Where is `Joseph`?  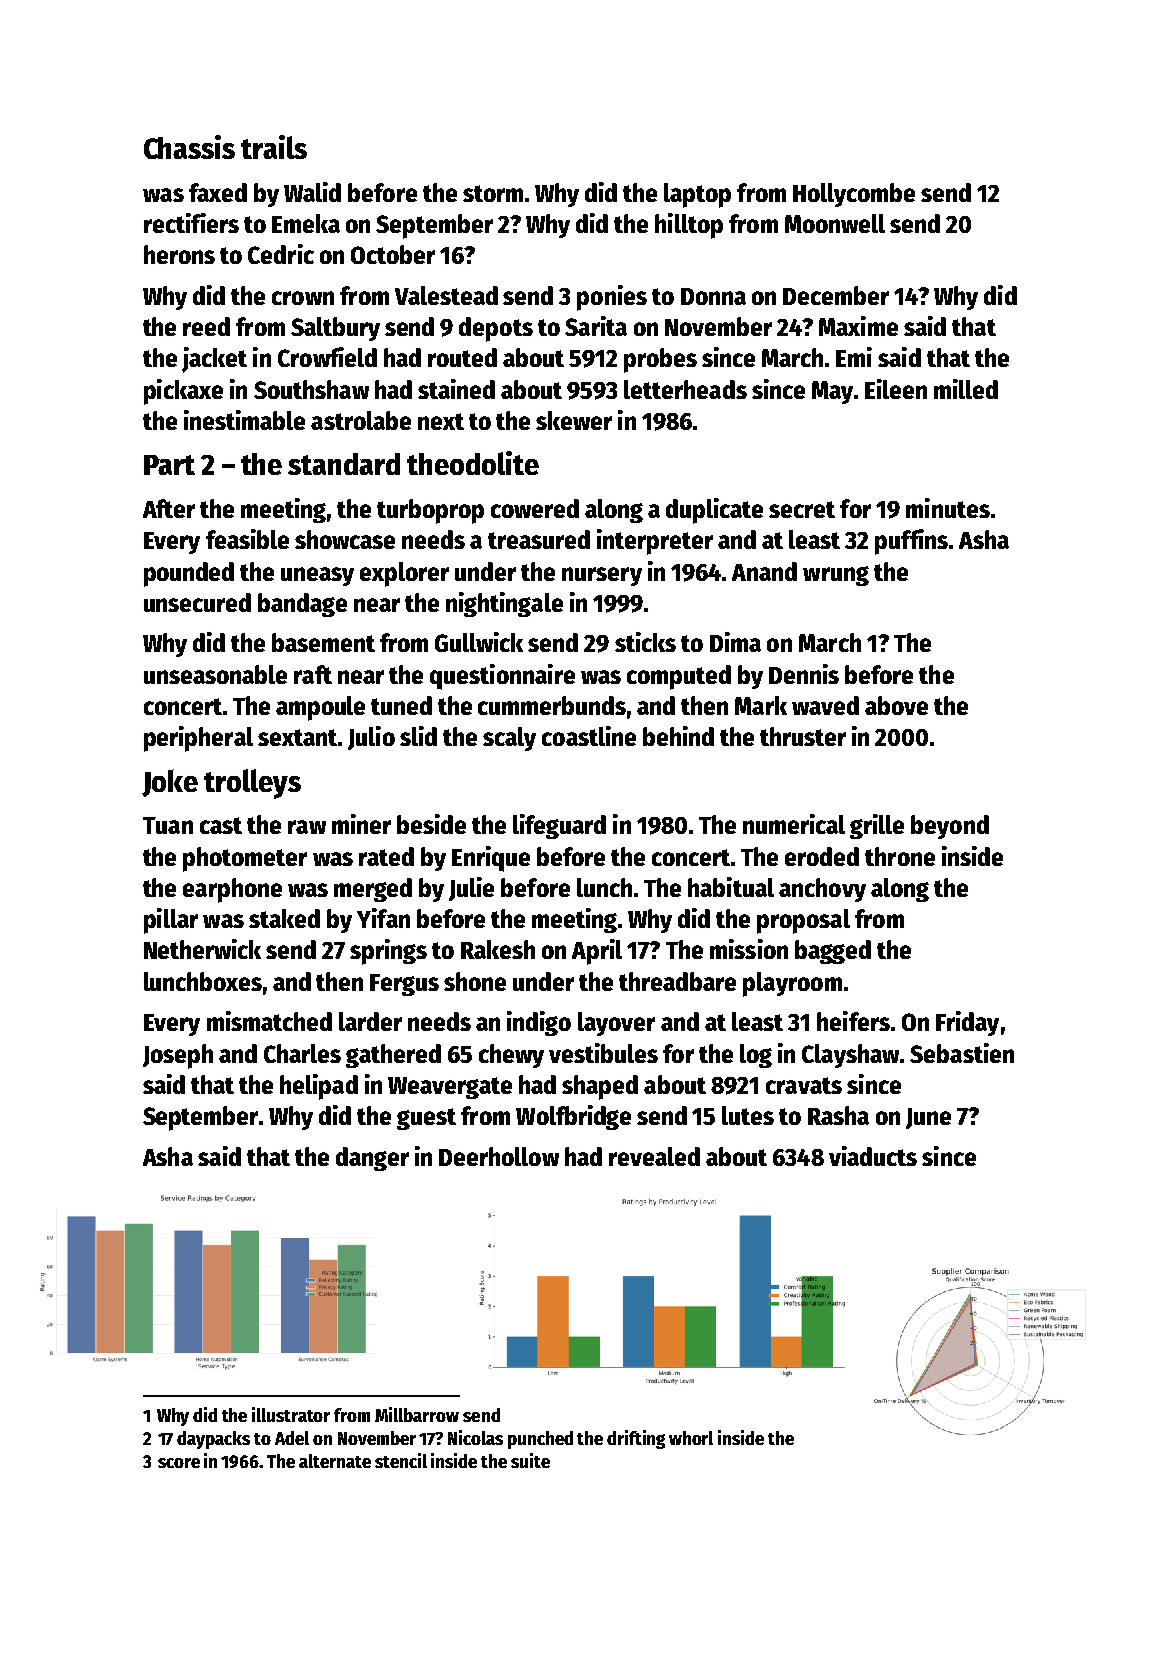 Joseph is located at coordinates (178, 1056).
